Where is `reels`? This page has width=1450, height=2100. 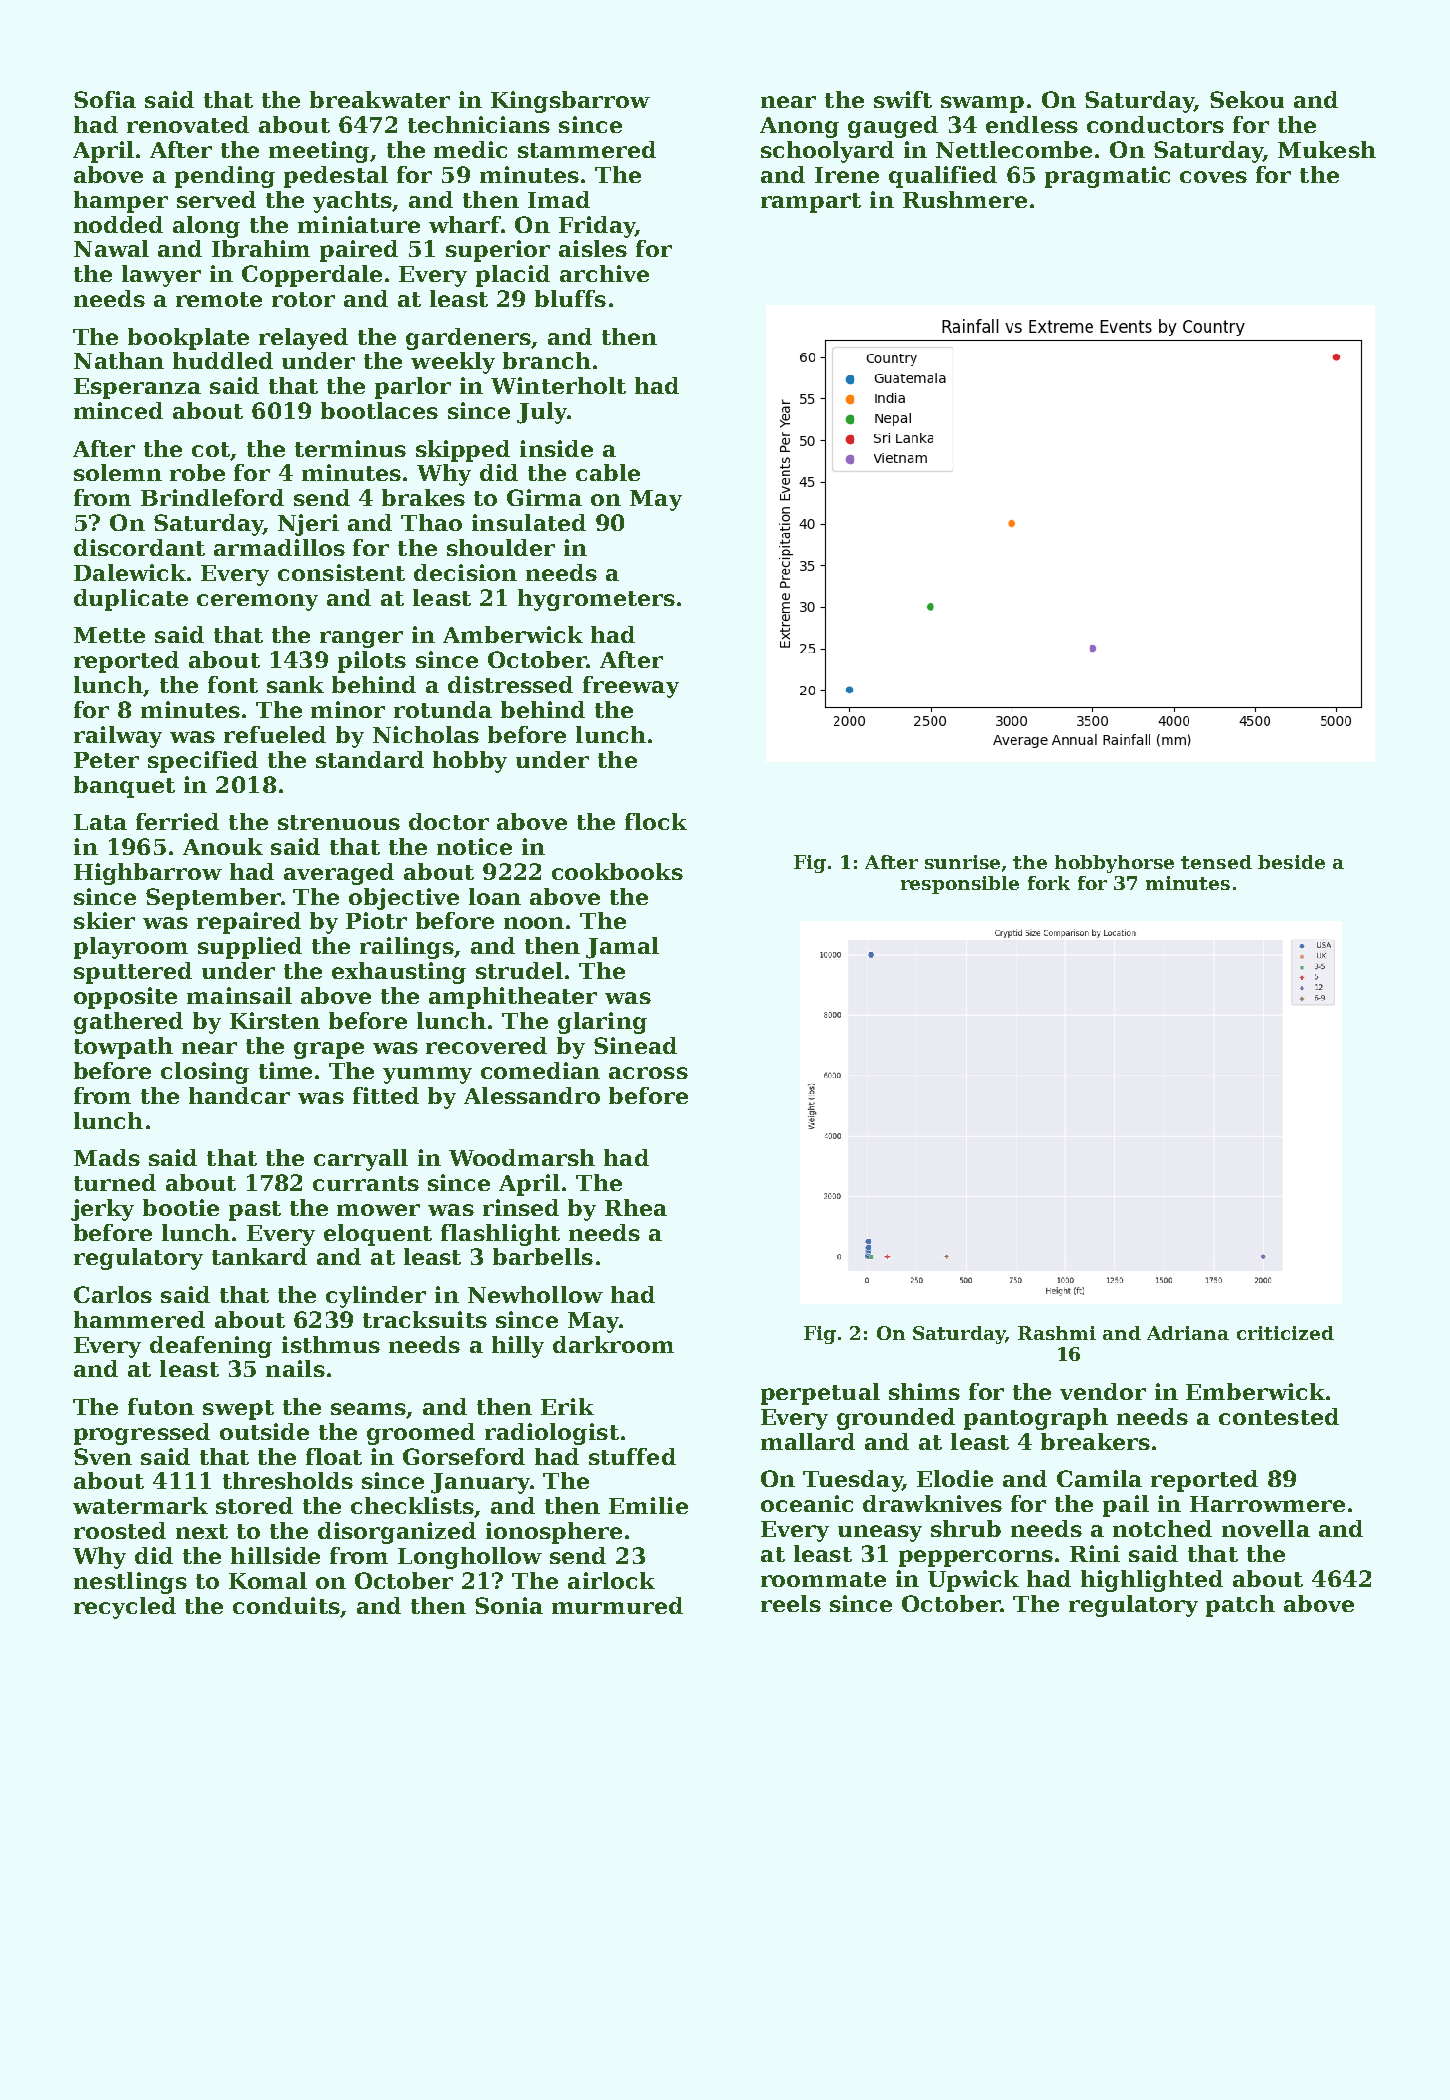
reels is located at coordinates (791, 1603).
